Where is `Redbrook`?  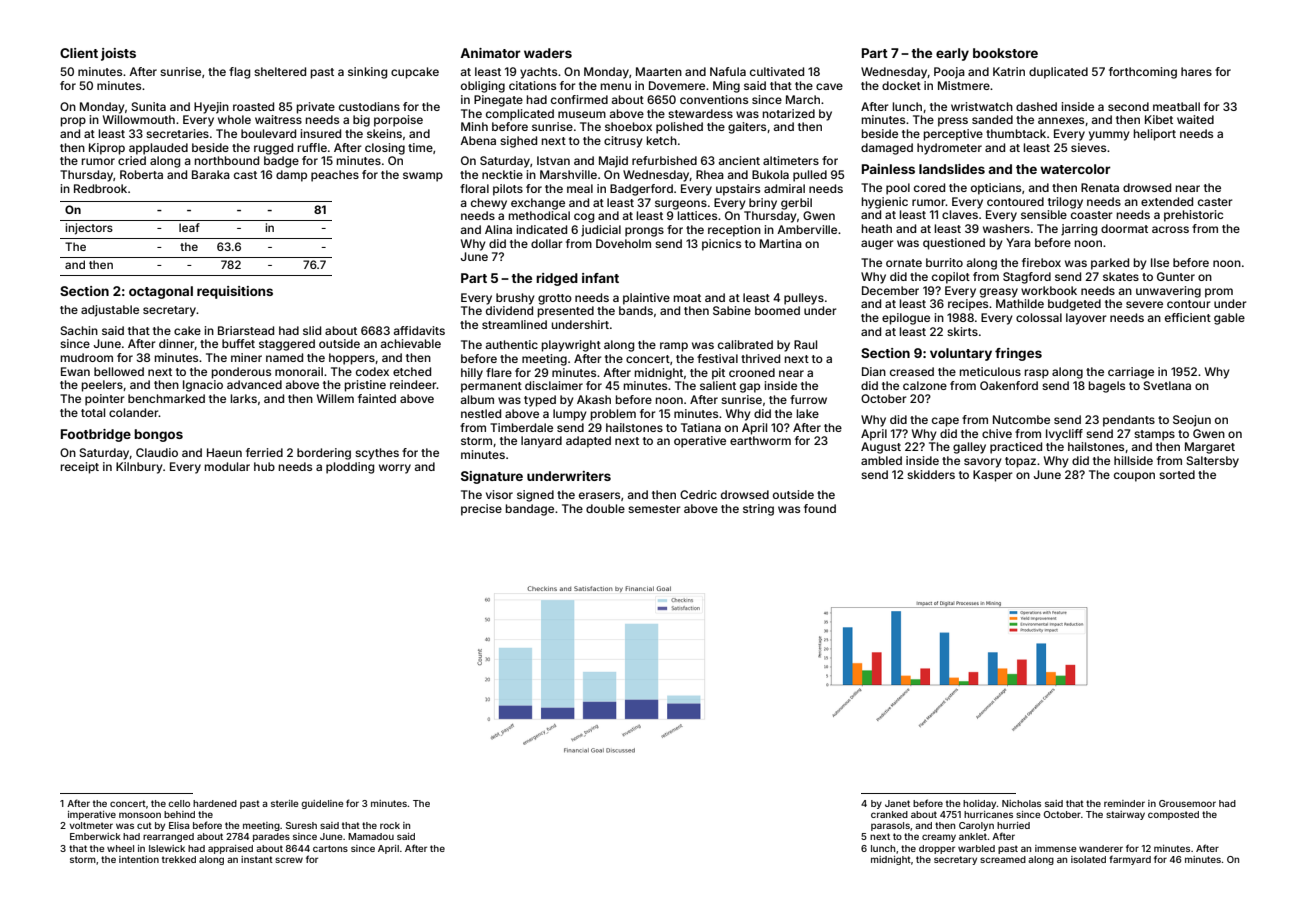
Redbrook is located at coordinates (100, 188).
